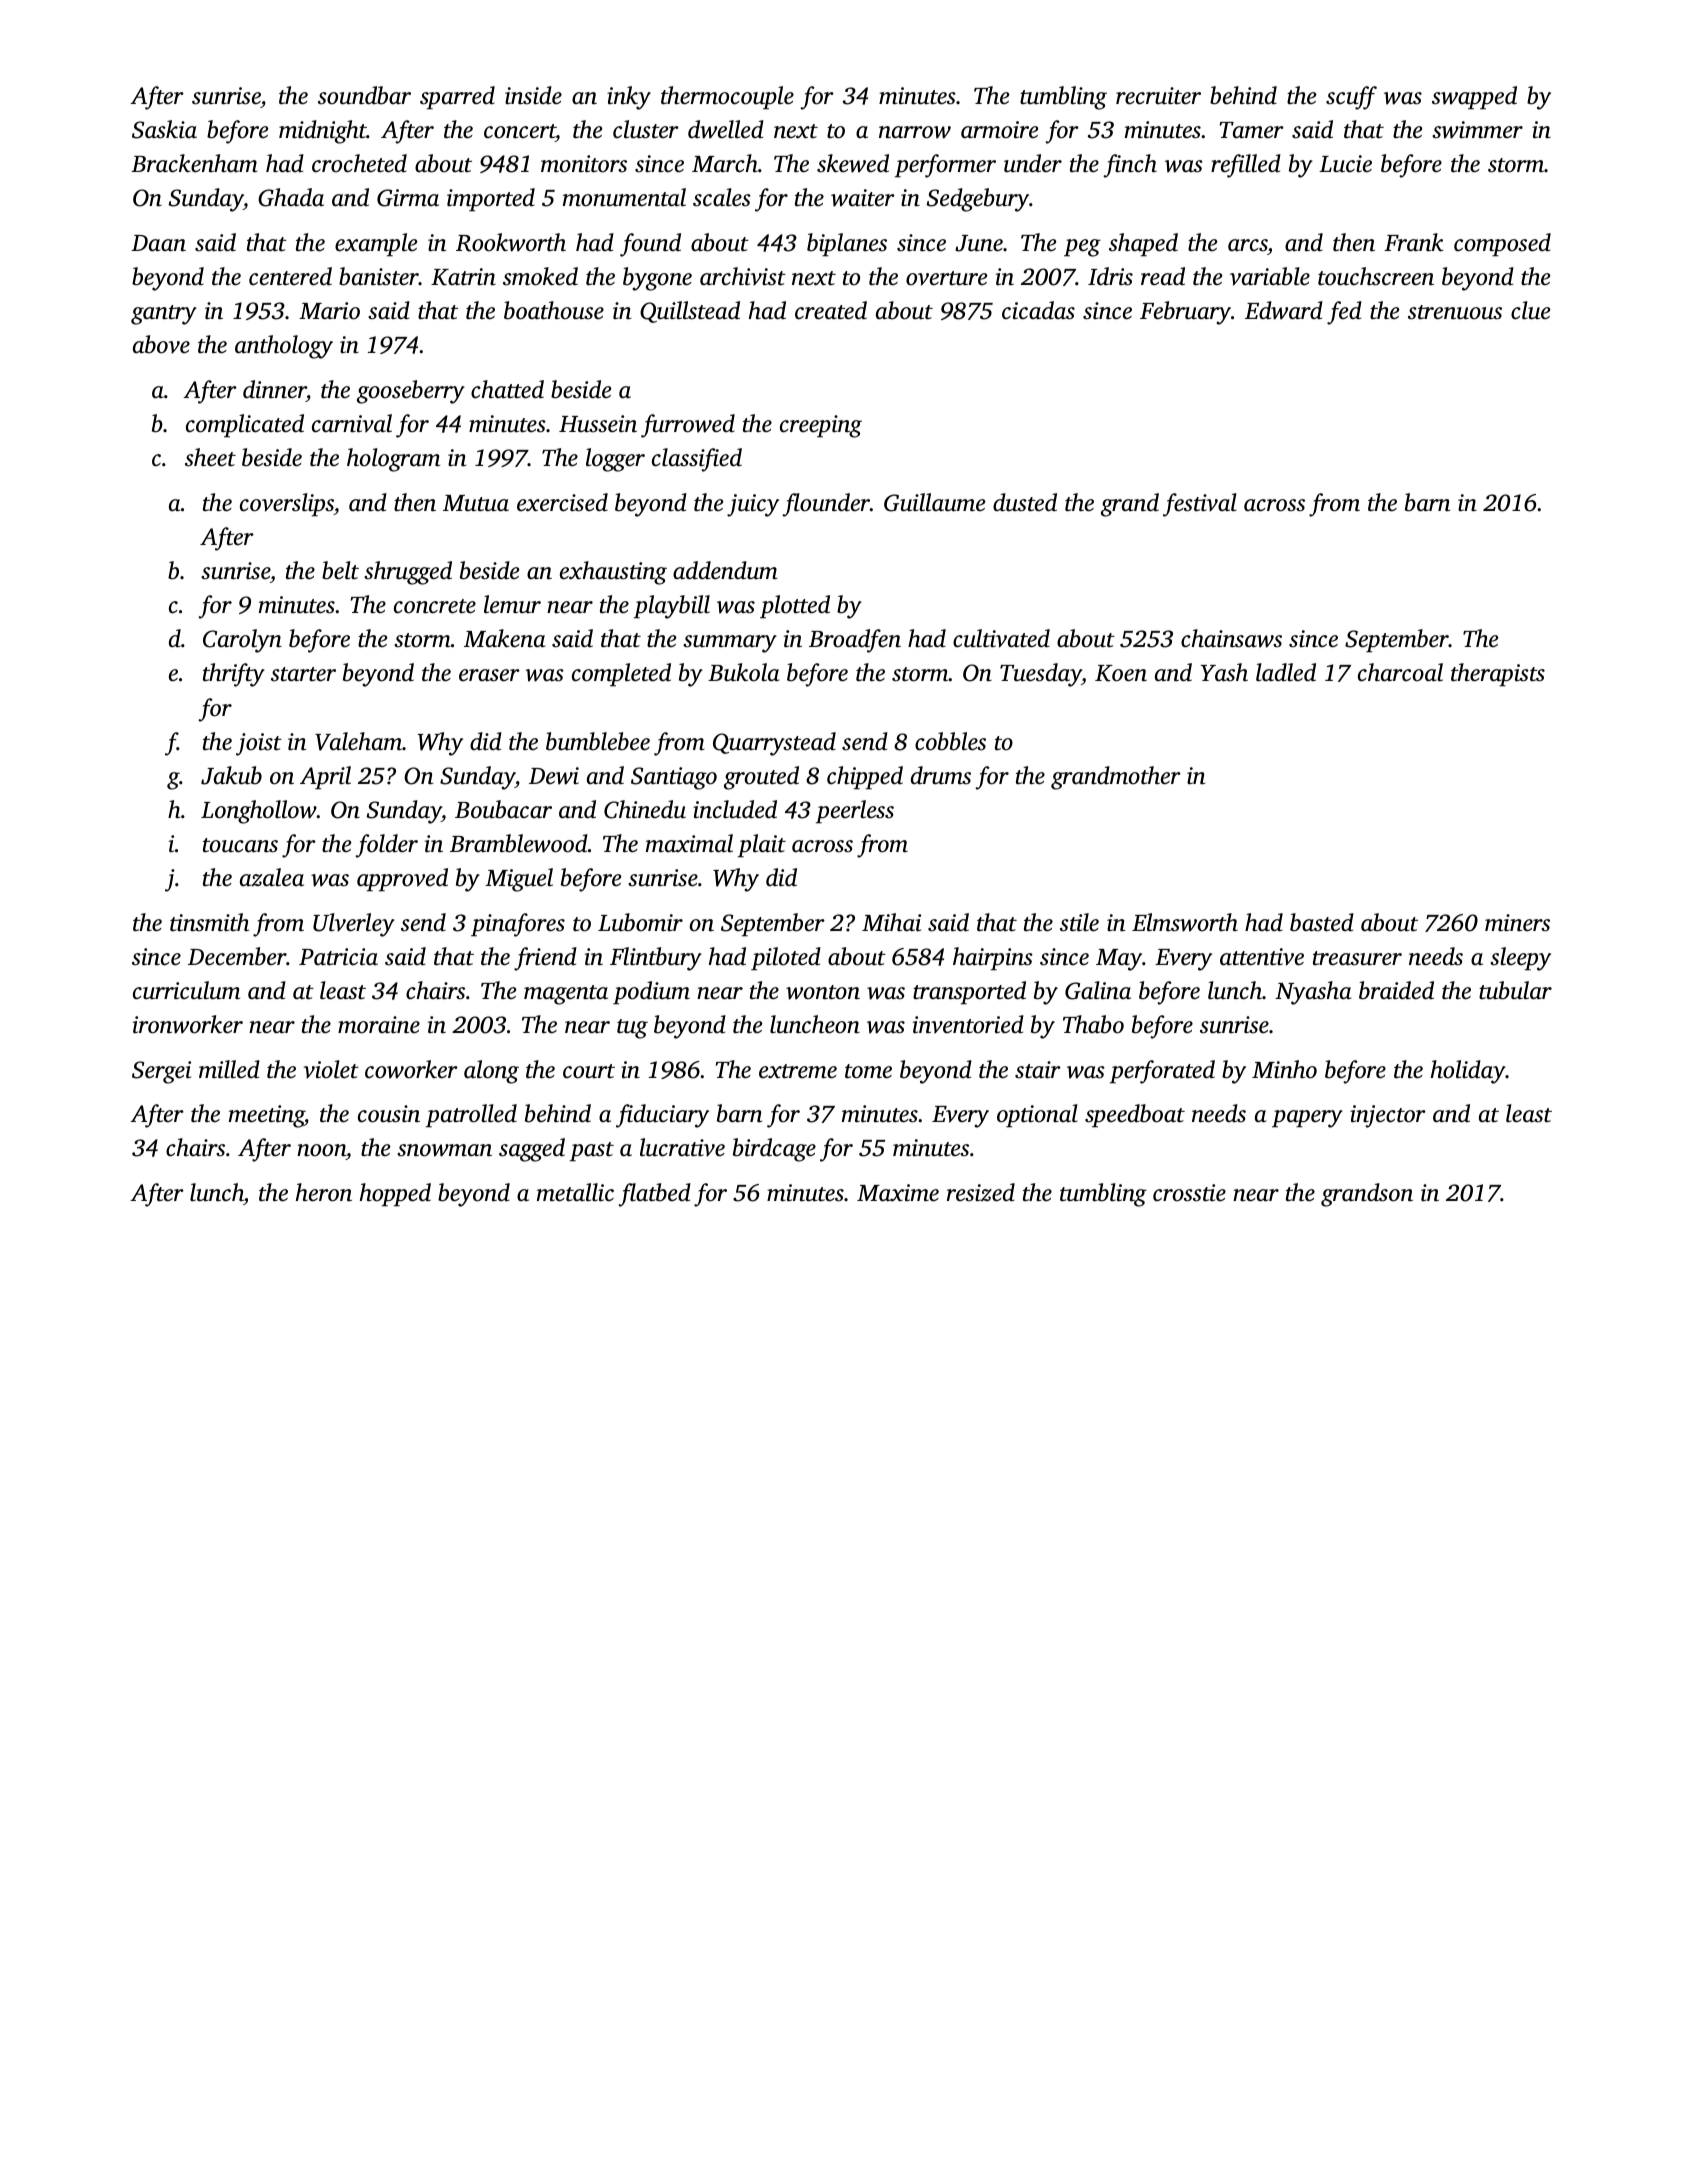  Describe the element at coordinates (1351, 98) in the document. I see `scuff` at that location.
